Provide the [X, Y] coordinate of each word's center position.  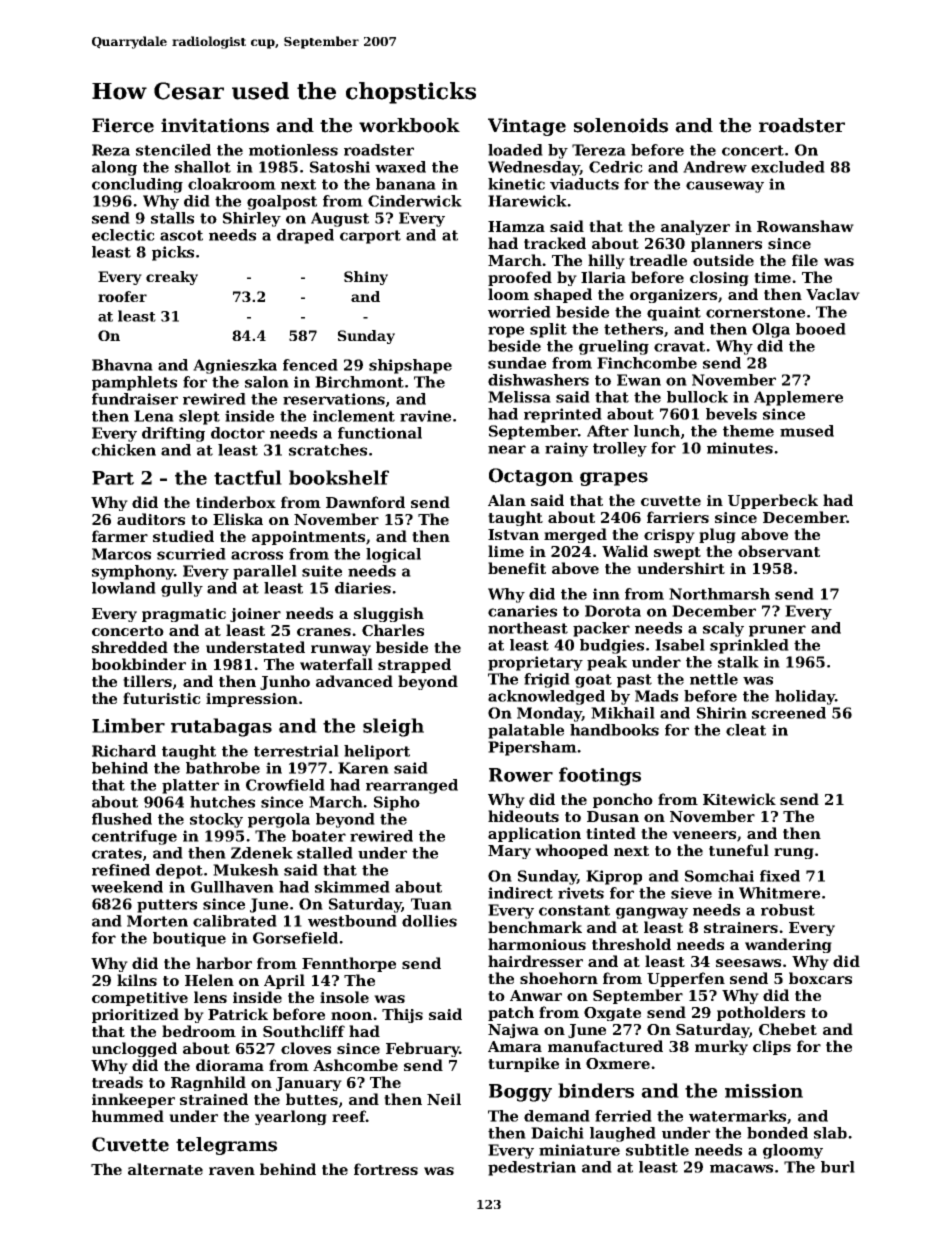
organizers [673, 296]
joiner [255, 615]
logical [393, 555]
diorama [230, 1065]
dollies [429, 921]
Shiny [366, 278]
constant [574, 910]
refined [121, 870]
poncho [623, 800]
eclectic [123, 235]
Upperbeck [773, 501]
